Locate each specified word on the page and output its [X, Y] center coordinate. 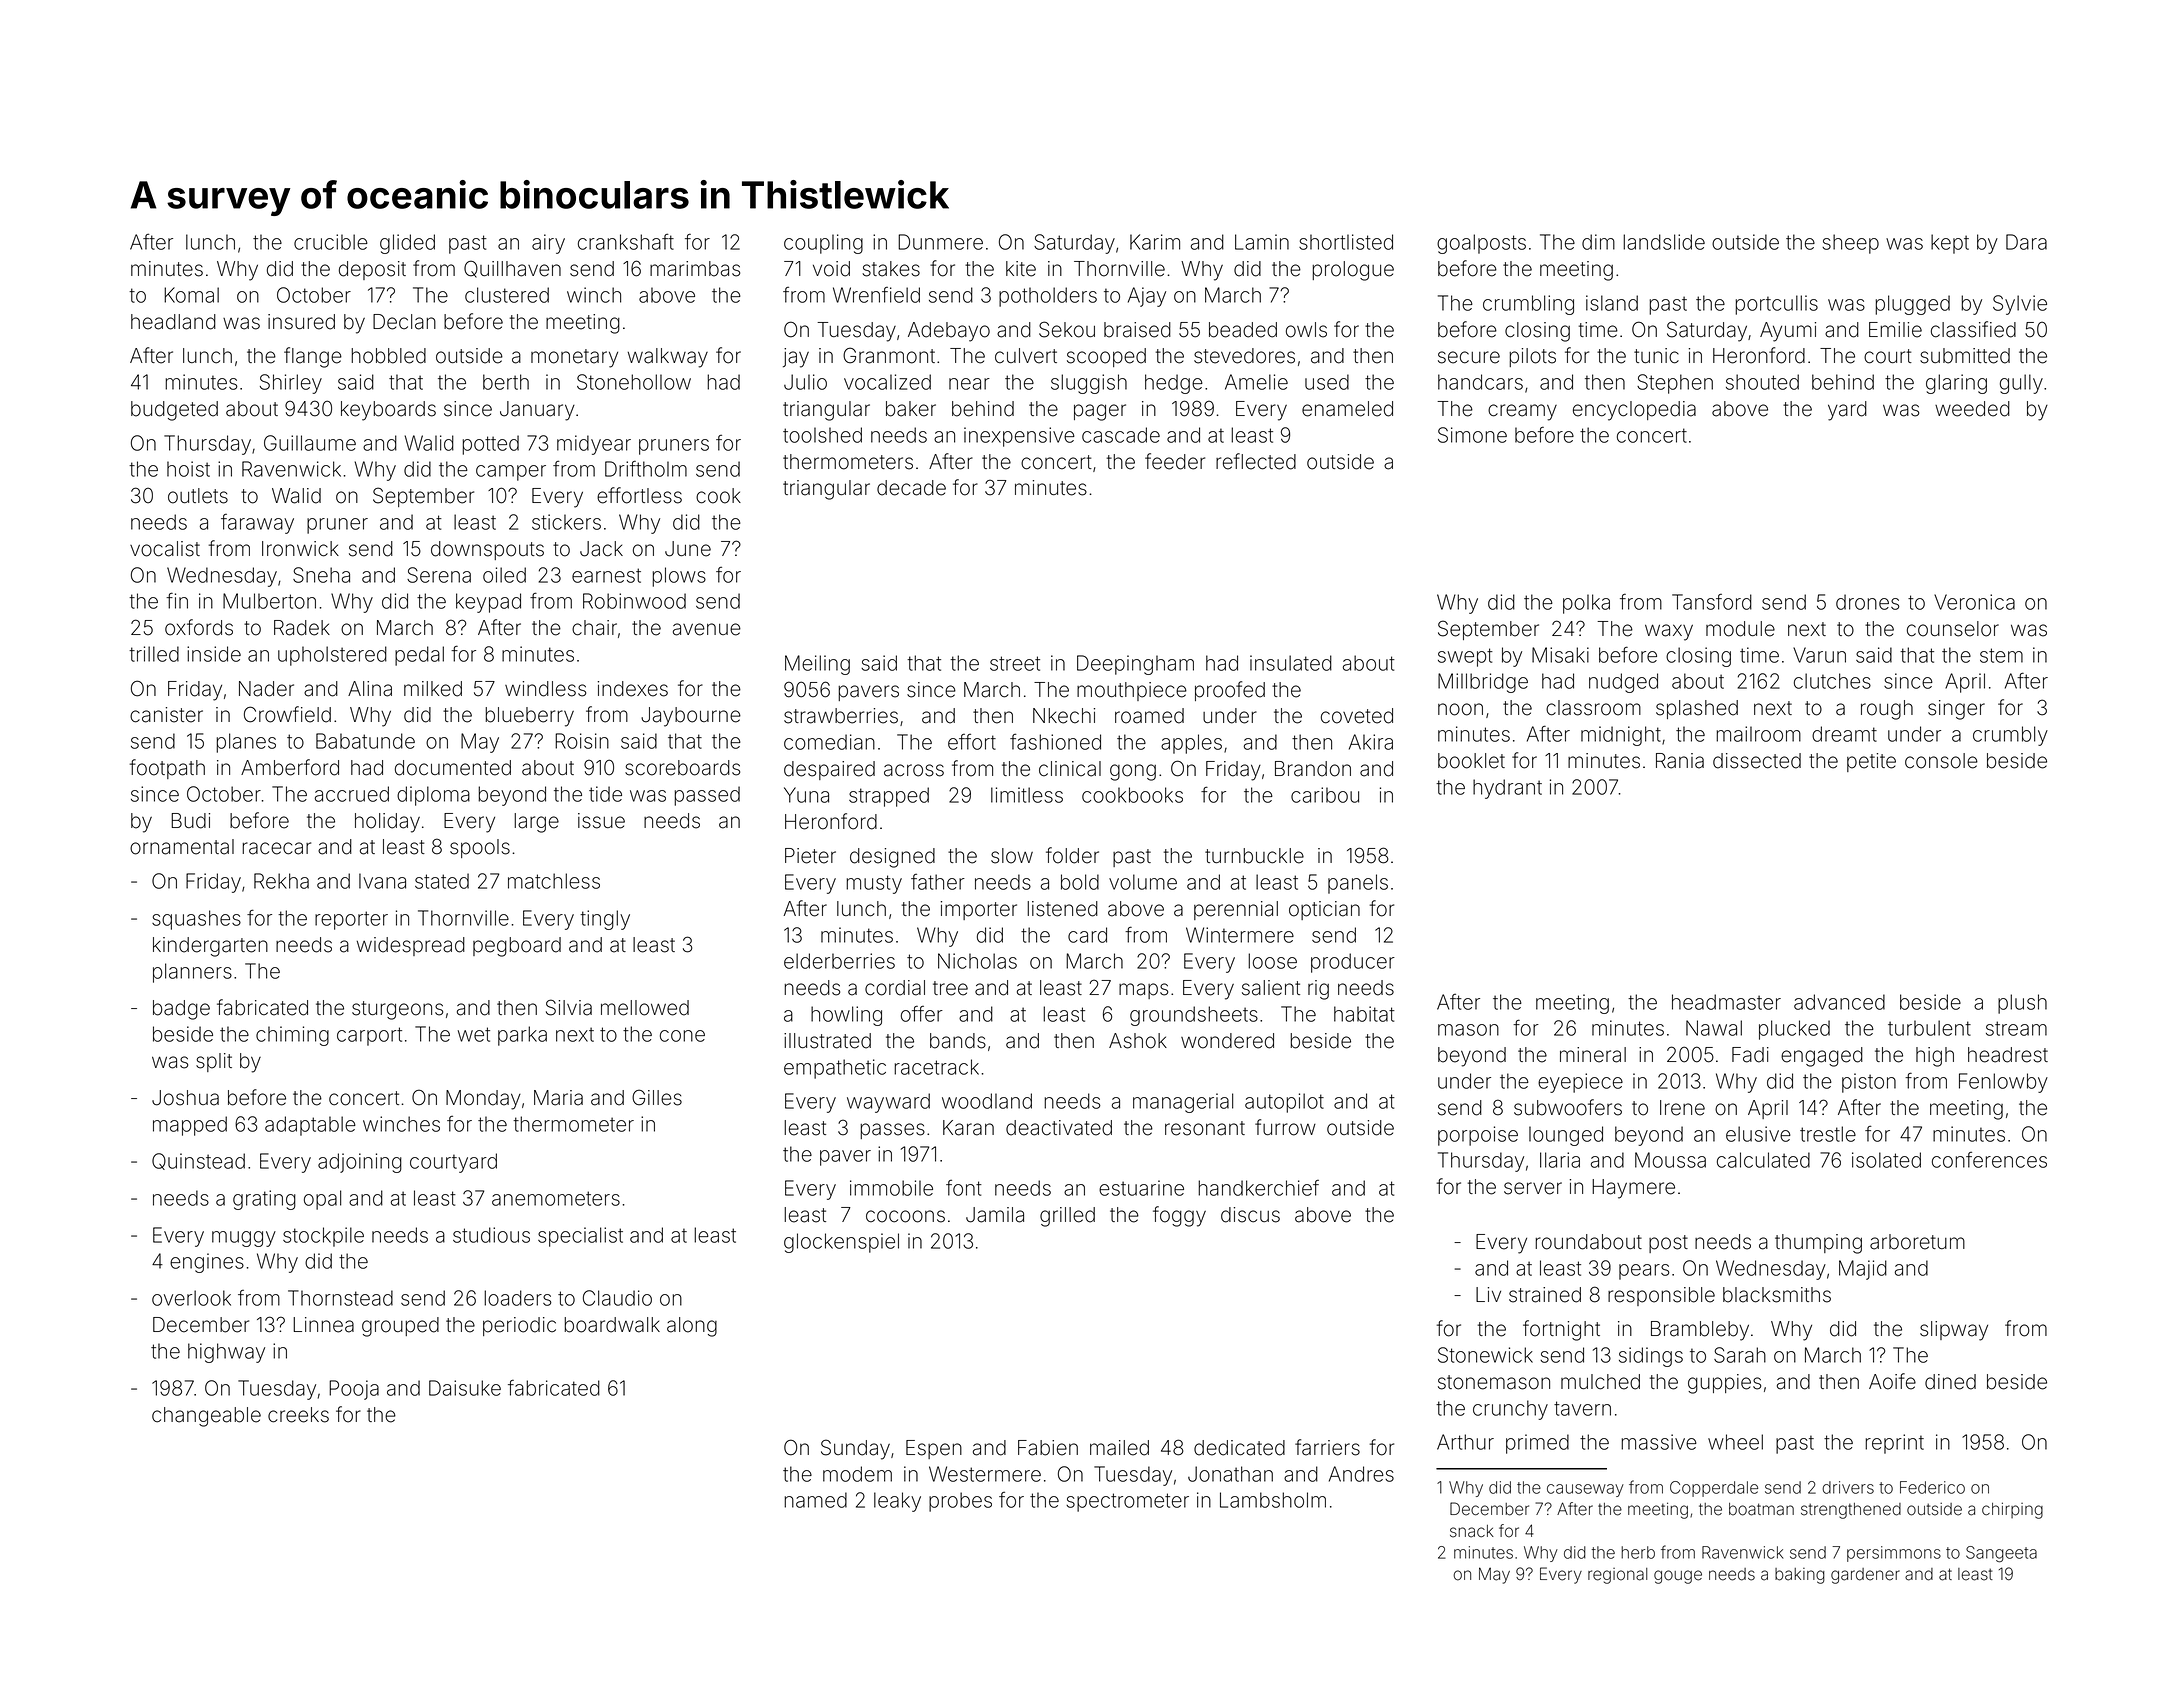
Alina [370, 689]
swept [1465, 657]
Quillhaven [512, 269]
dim [1598, 242]
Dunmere [940, 242]
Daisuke [465, 1388]
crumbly [2010, 736]
